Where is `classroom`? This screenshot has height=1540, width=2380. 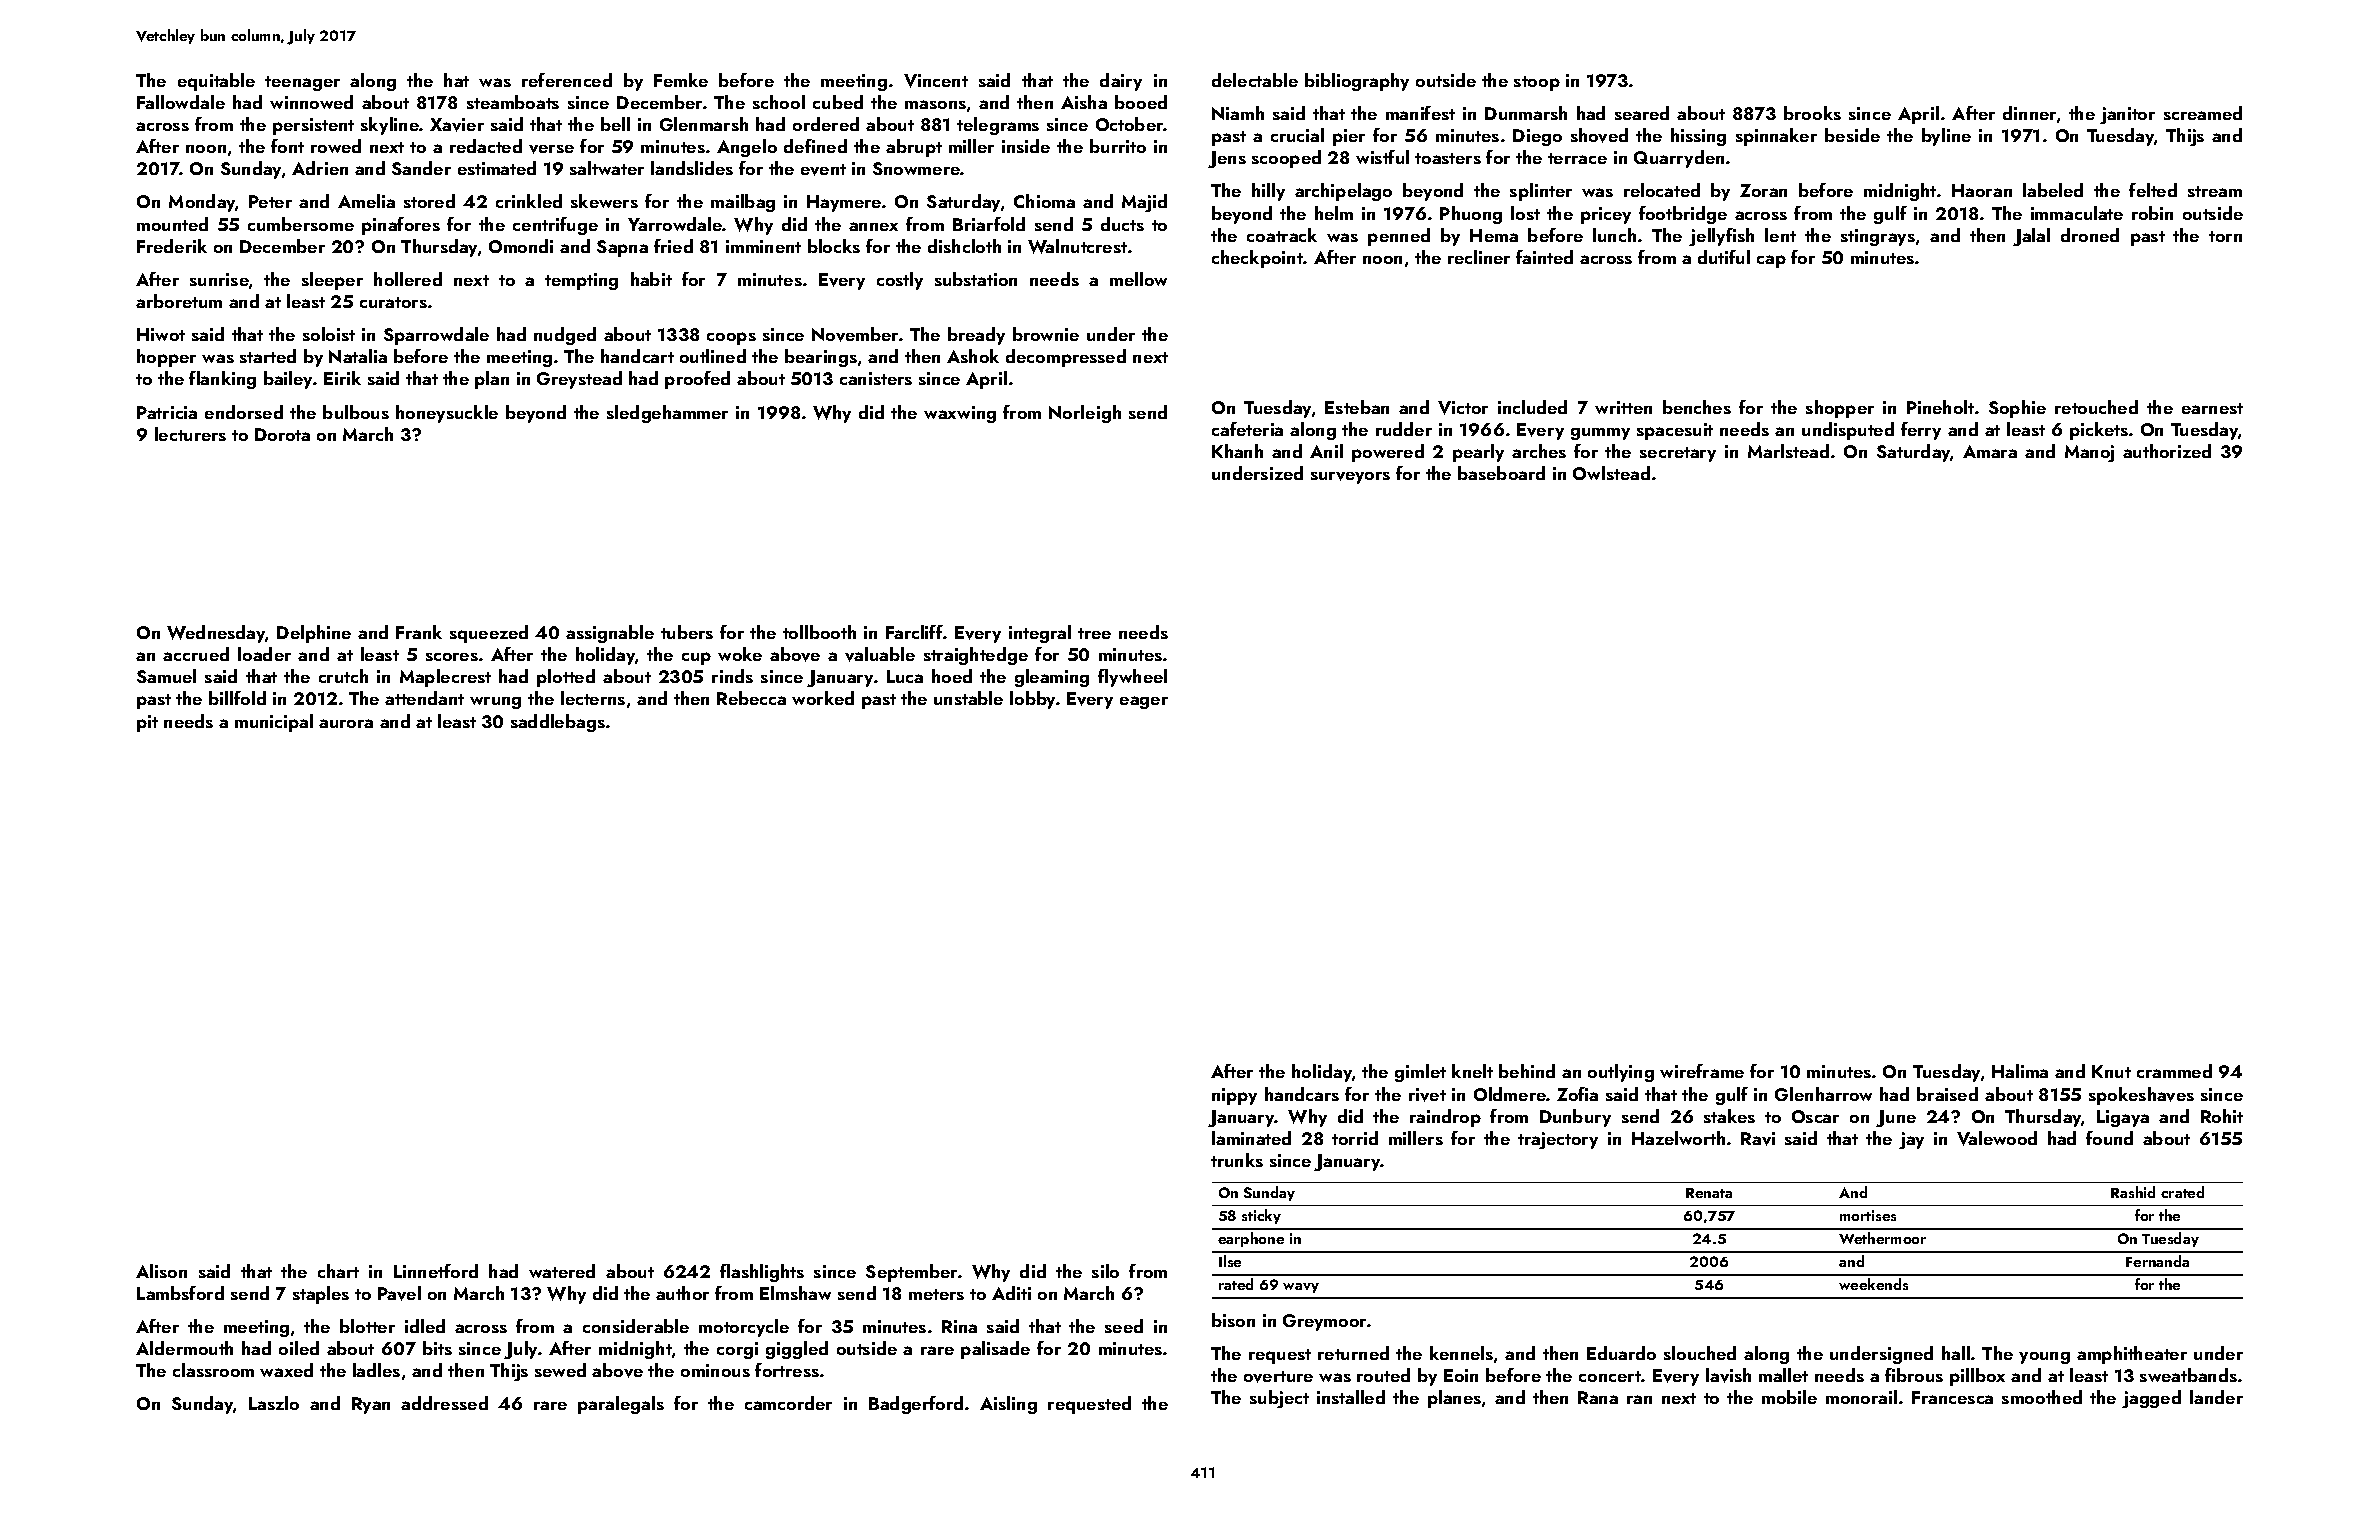
classroom is located at coordinates (213, 1370).
